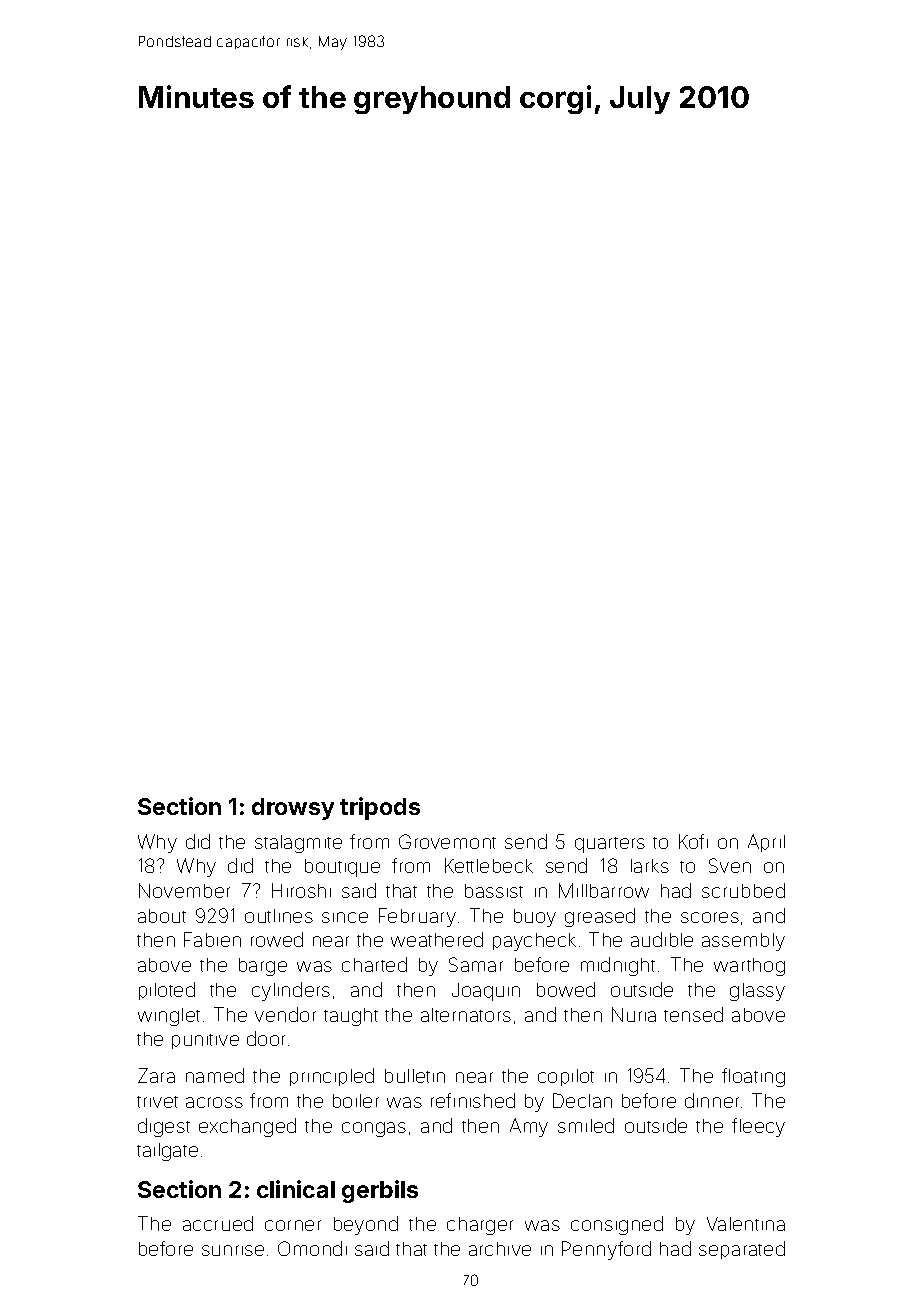 The image size is (924, 1314). I want to click on Omondi, so click(312, 1248).
